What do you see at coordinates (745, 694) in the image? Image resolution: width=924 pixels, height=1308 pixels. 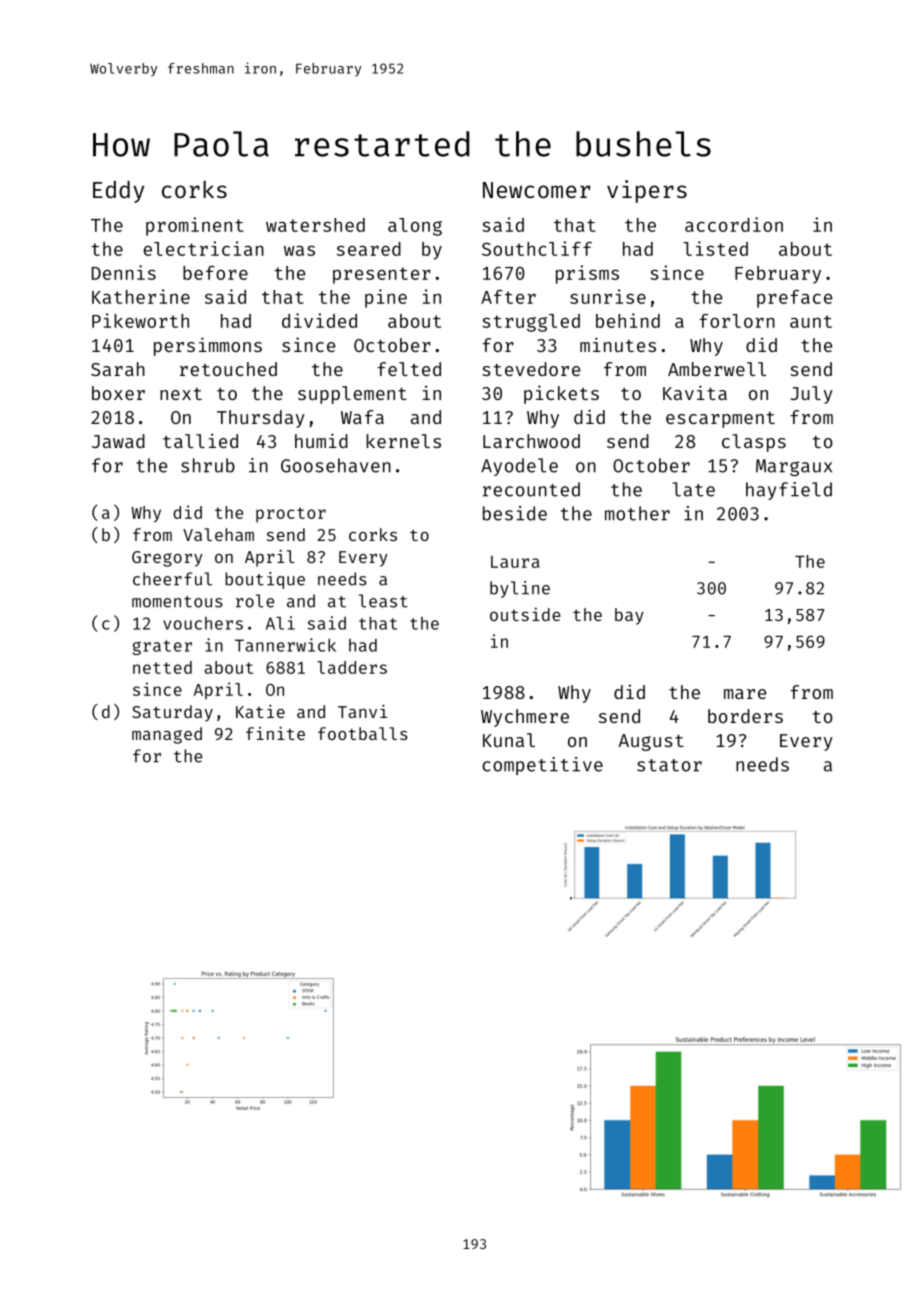 I see `mare` at bounding box center [745, 694].
